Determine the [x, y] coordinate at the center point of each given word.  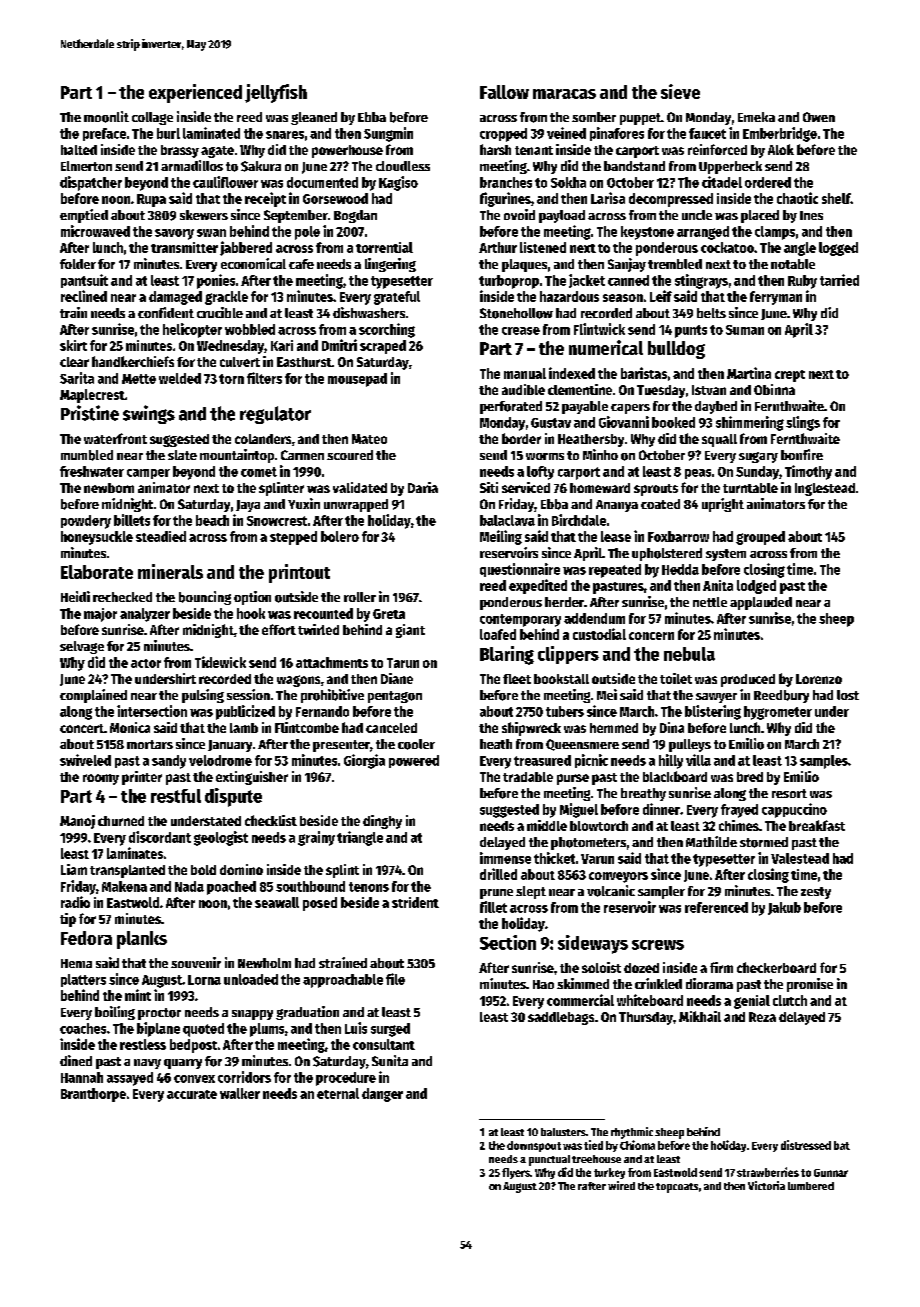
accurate [192, 1094]
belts [711, 313]
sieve [680, 91]
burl [168, 133]
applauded [761, 603]
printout [299, 573]
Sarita [77, 378]
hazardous [569, 296]
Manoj [77, 822]
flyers [516, 1173]
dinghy [382, 822]
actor [146, 663]
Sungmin [388, 134]
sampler [661, 892]
